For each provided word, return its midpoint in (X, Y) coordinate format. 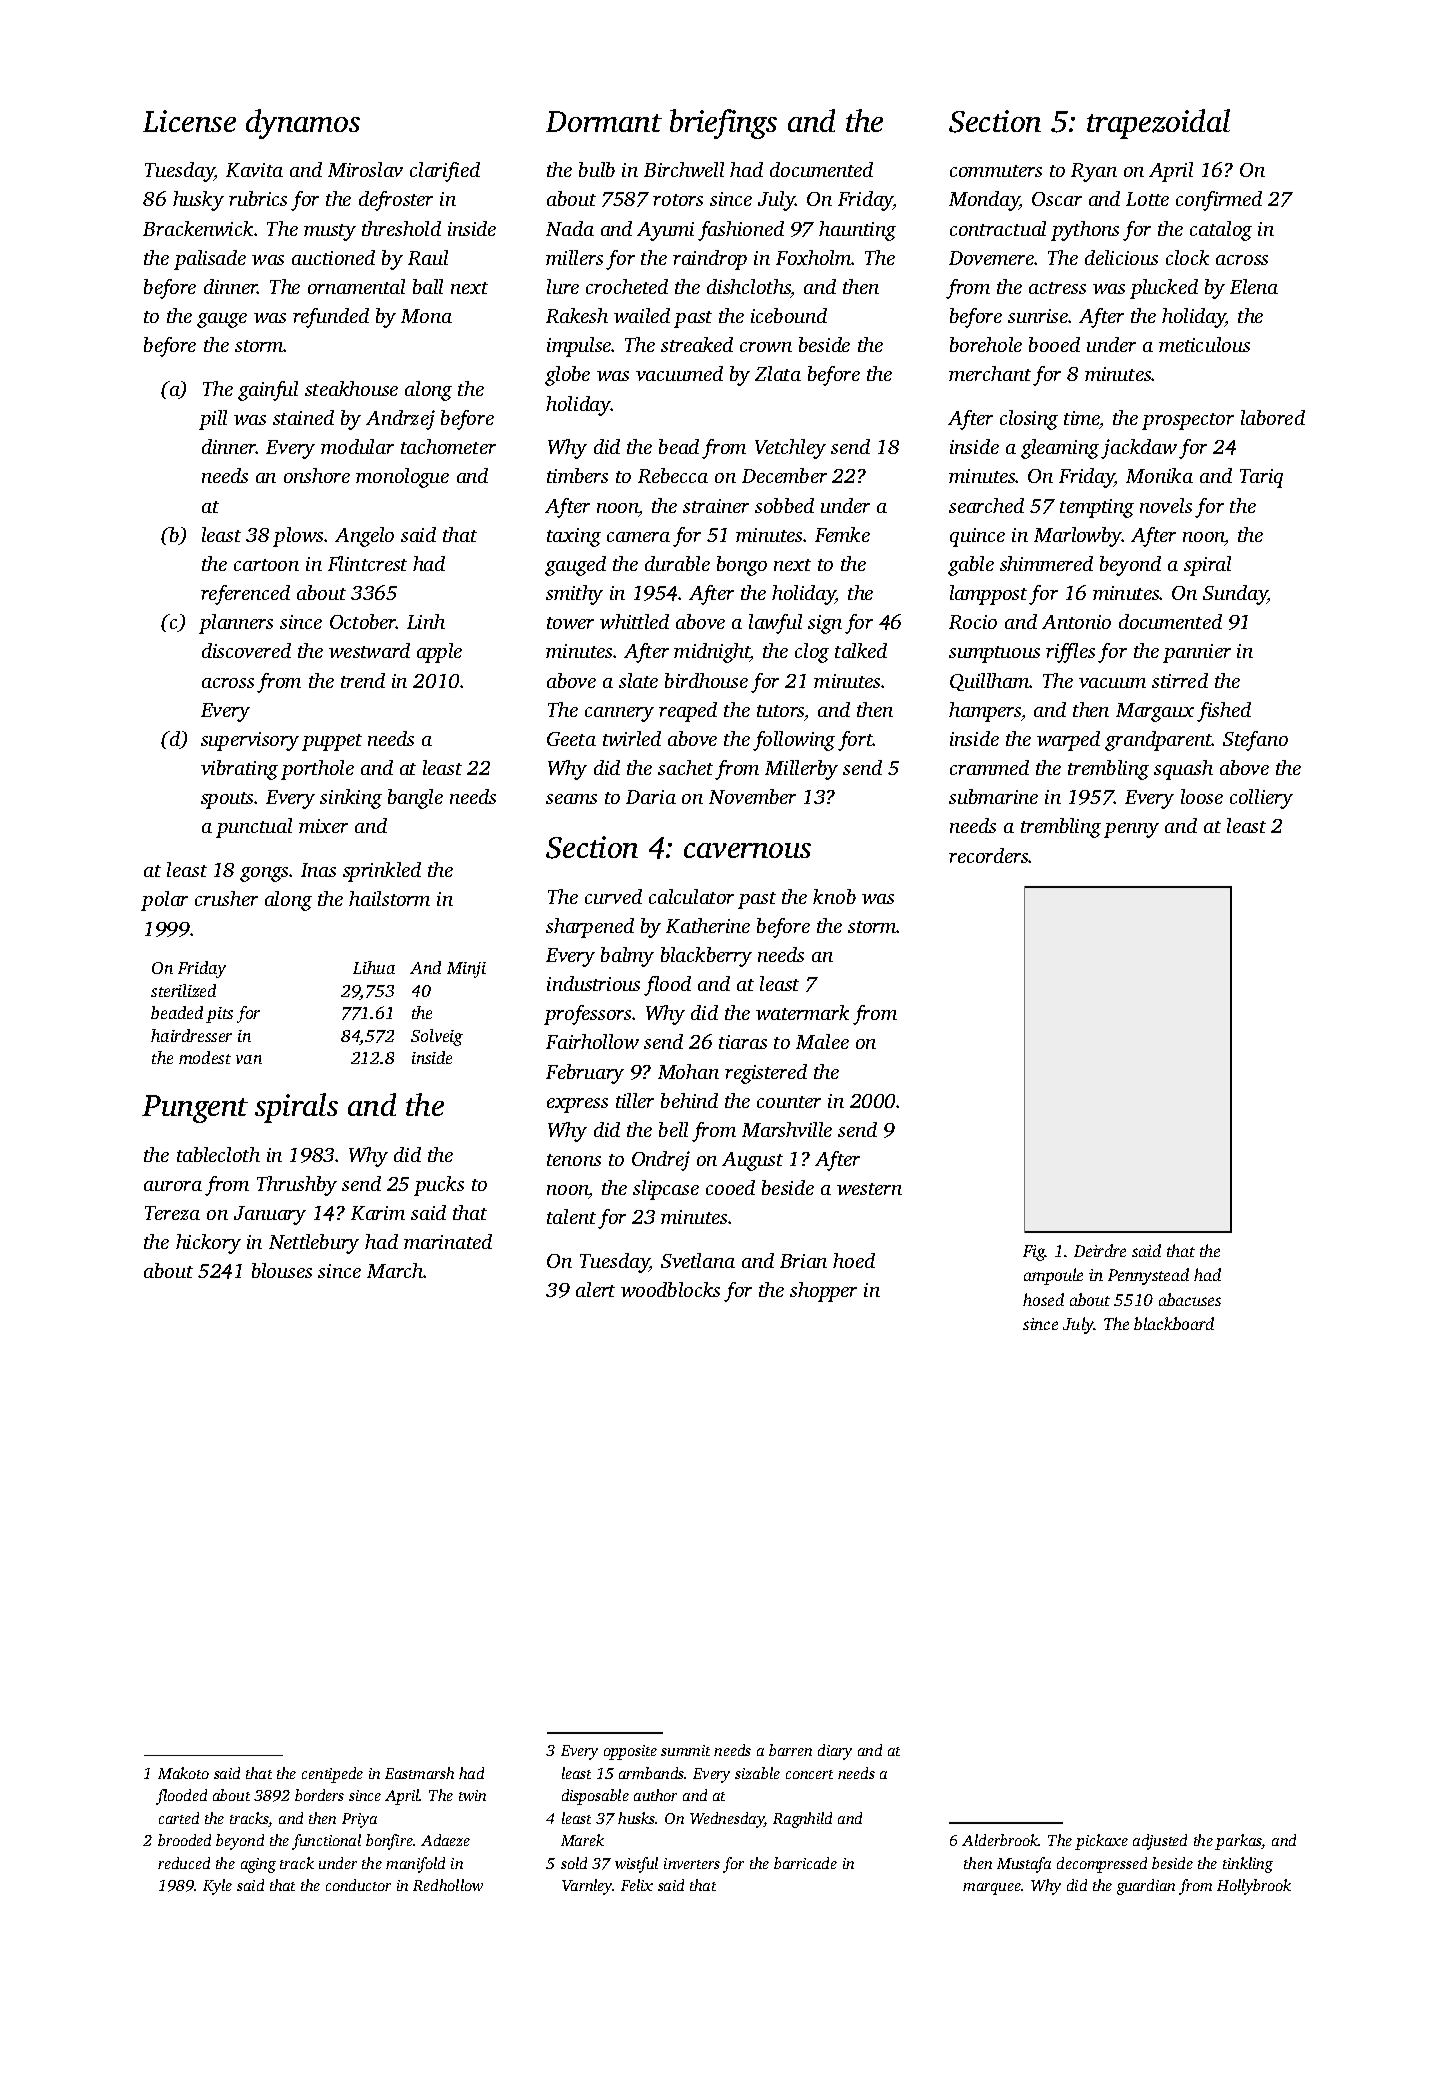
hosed (1043, 1299)
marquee (992, 1889)
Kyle (217, 1887)
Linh (426, 621)
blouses (282, 1270)
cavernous (747, 850)
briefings (723, 124)
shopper (823, 1292)
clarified (445, 172)
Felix (637, 1885)
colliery (1261, 799)
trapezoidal (1158, 124)
